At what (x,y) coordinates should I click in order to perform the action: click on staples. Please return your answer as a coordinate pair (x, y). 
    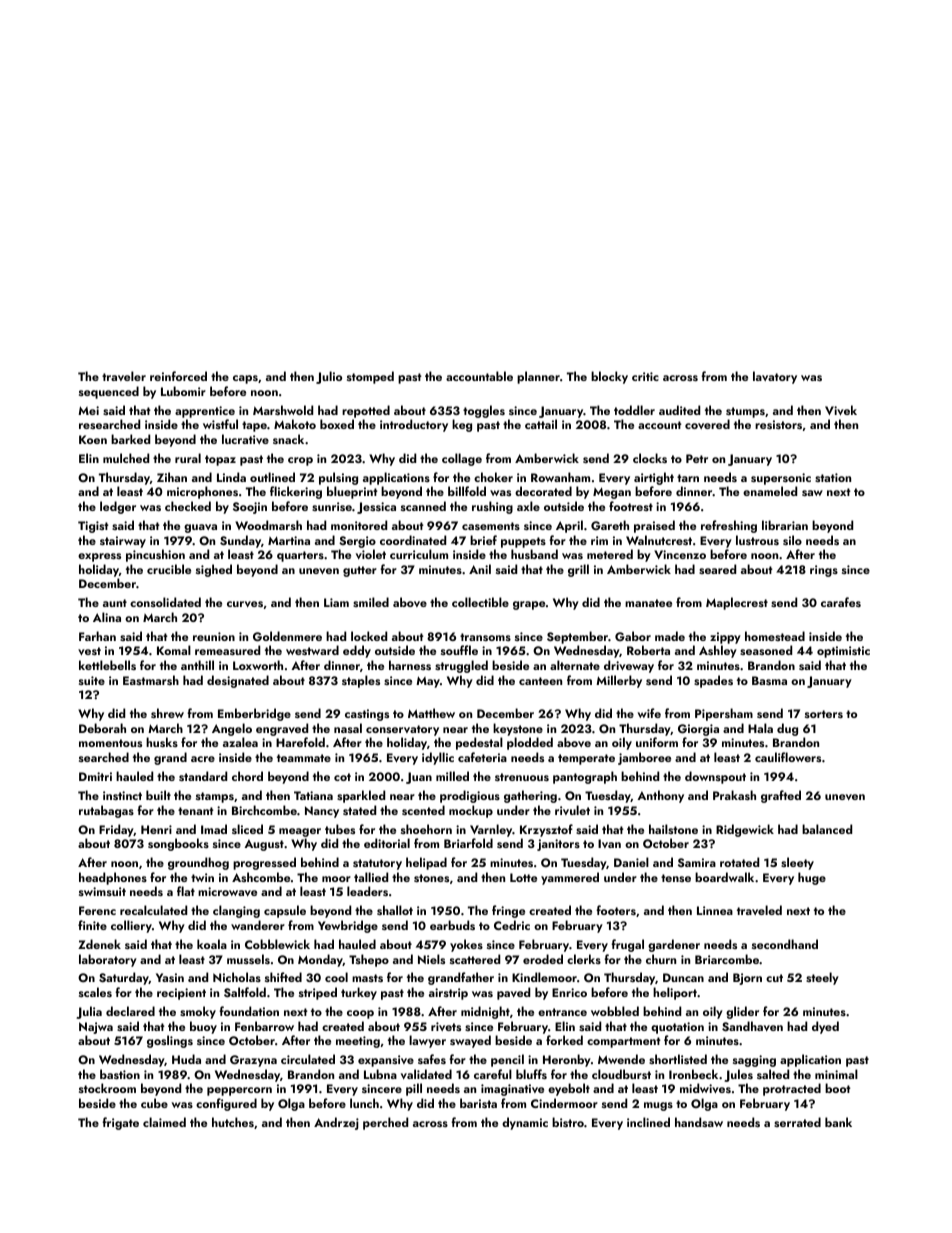
    Looking at the image, I should click on (361, 681).
